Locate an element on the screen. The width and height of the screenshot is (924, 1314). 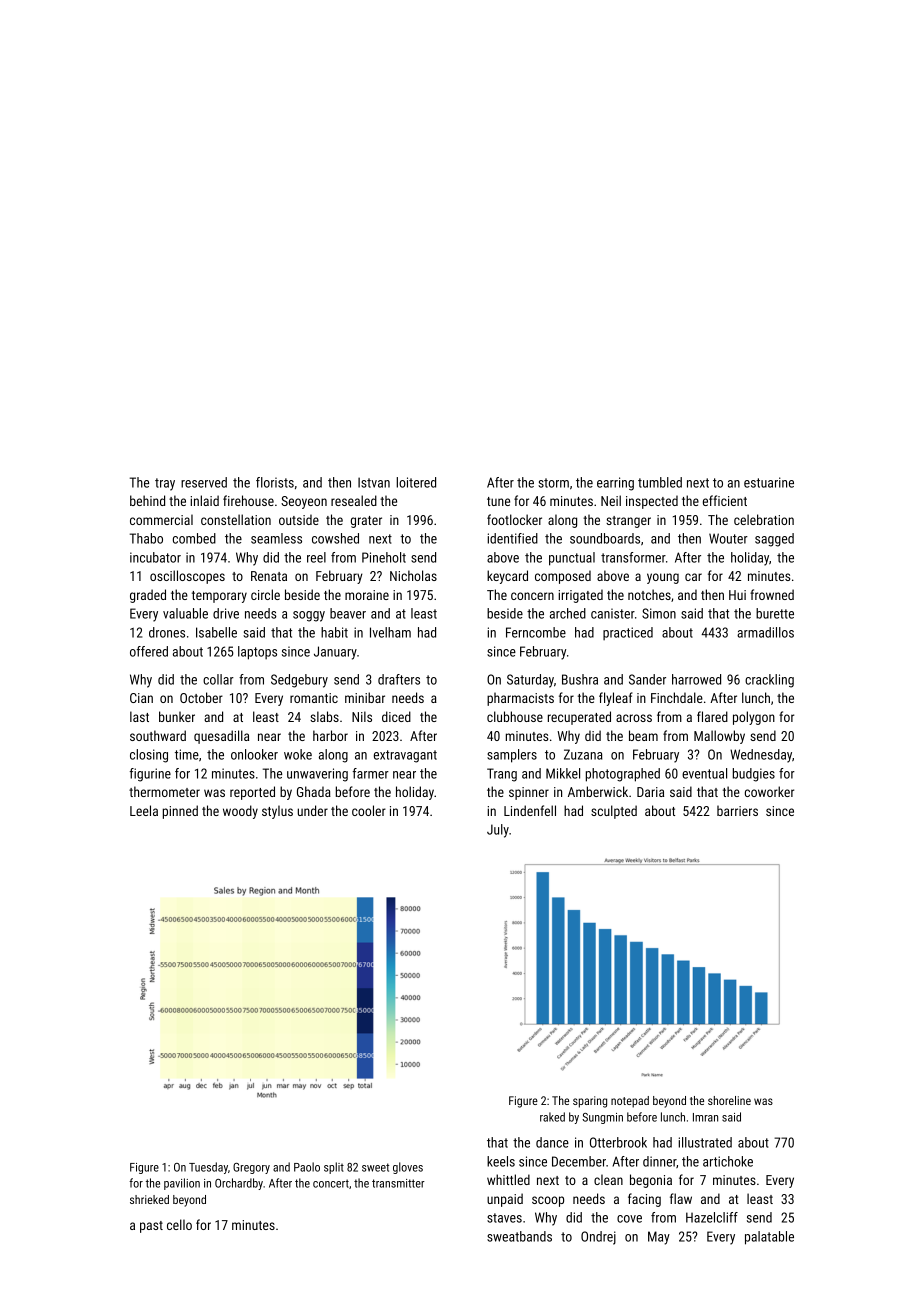
minibar is located at coordinates (365, 697).
